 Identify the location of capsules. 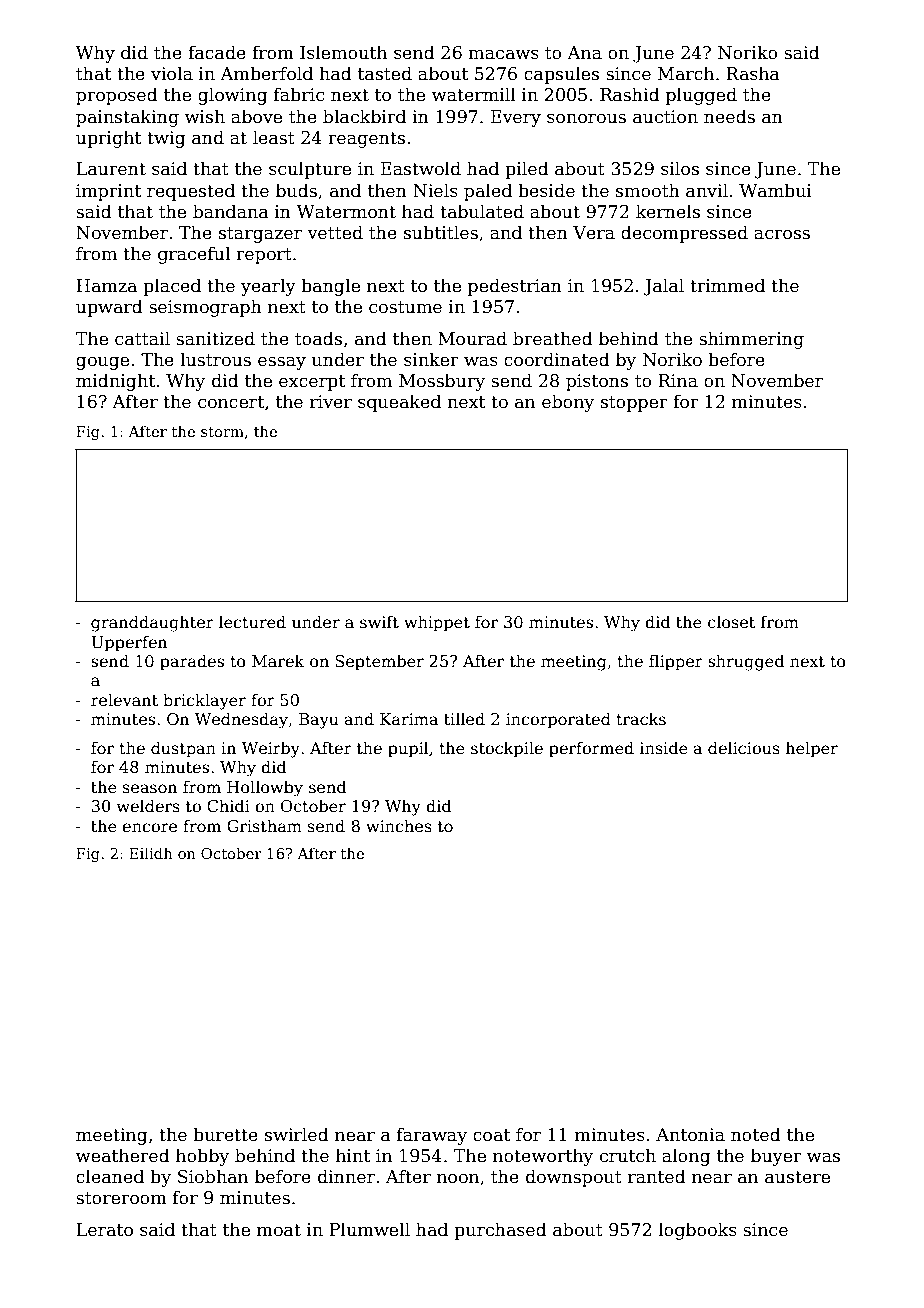
(561, 75).
